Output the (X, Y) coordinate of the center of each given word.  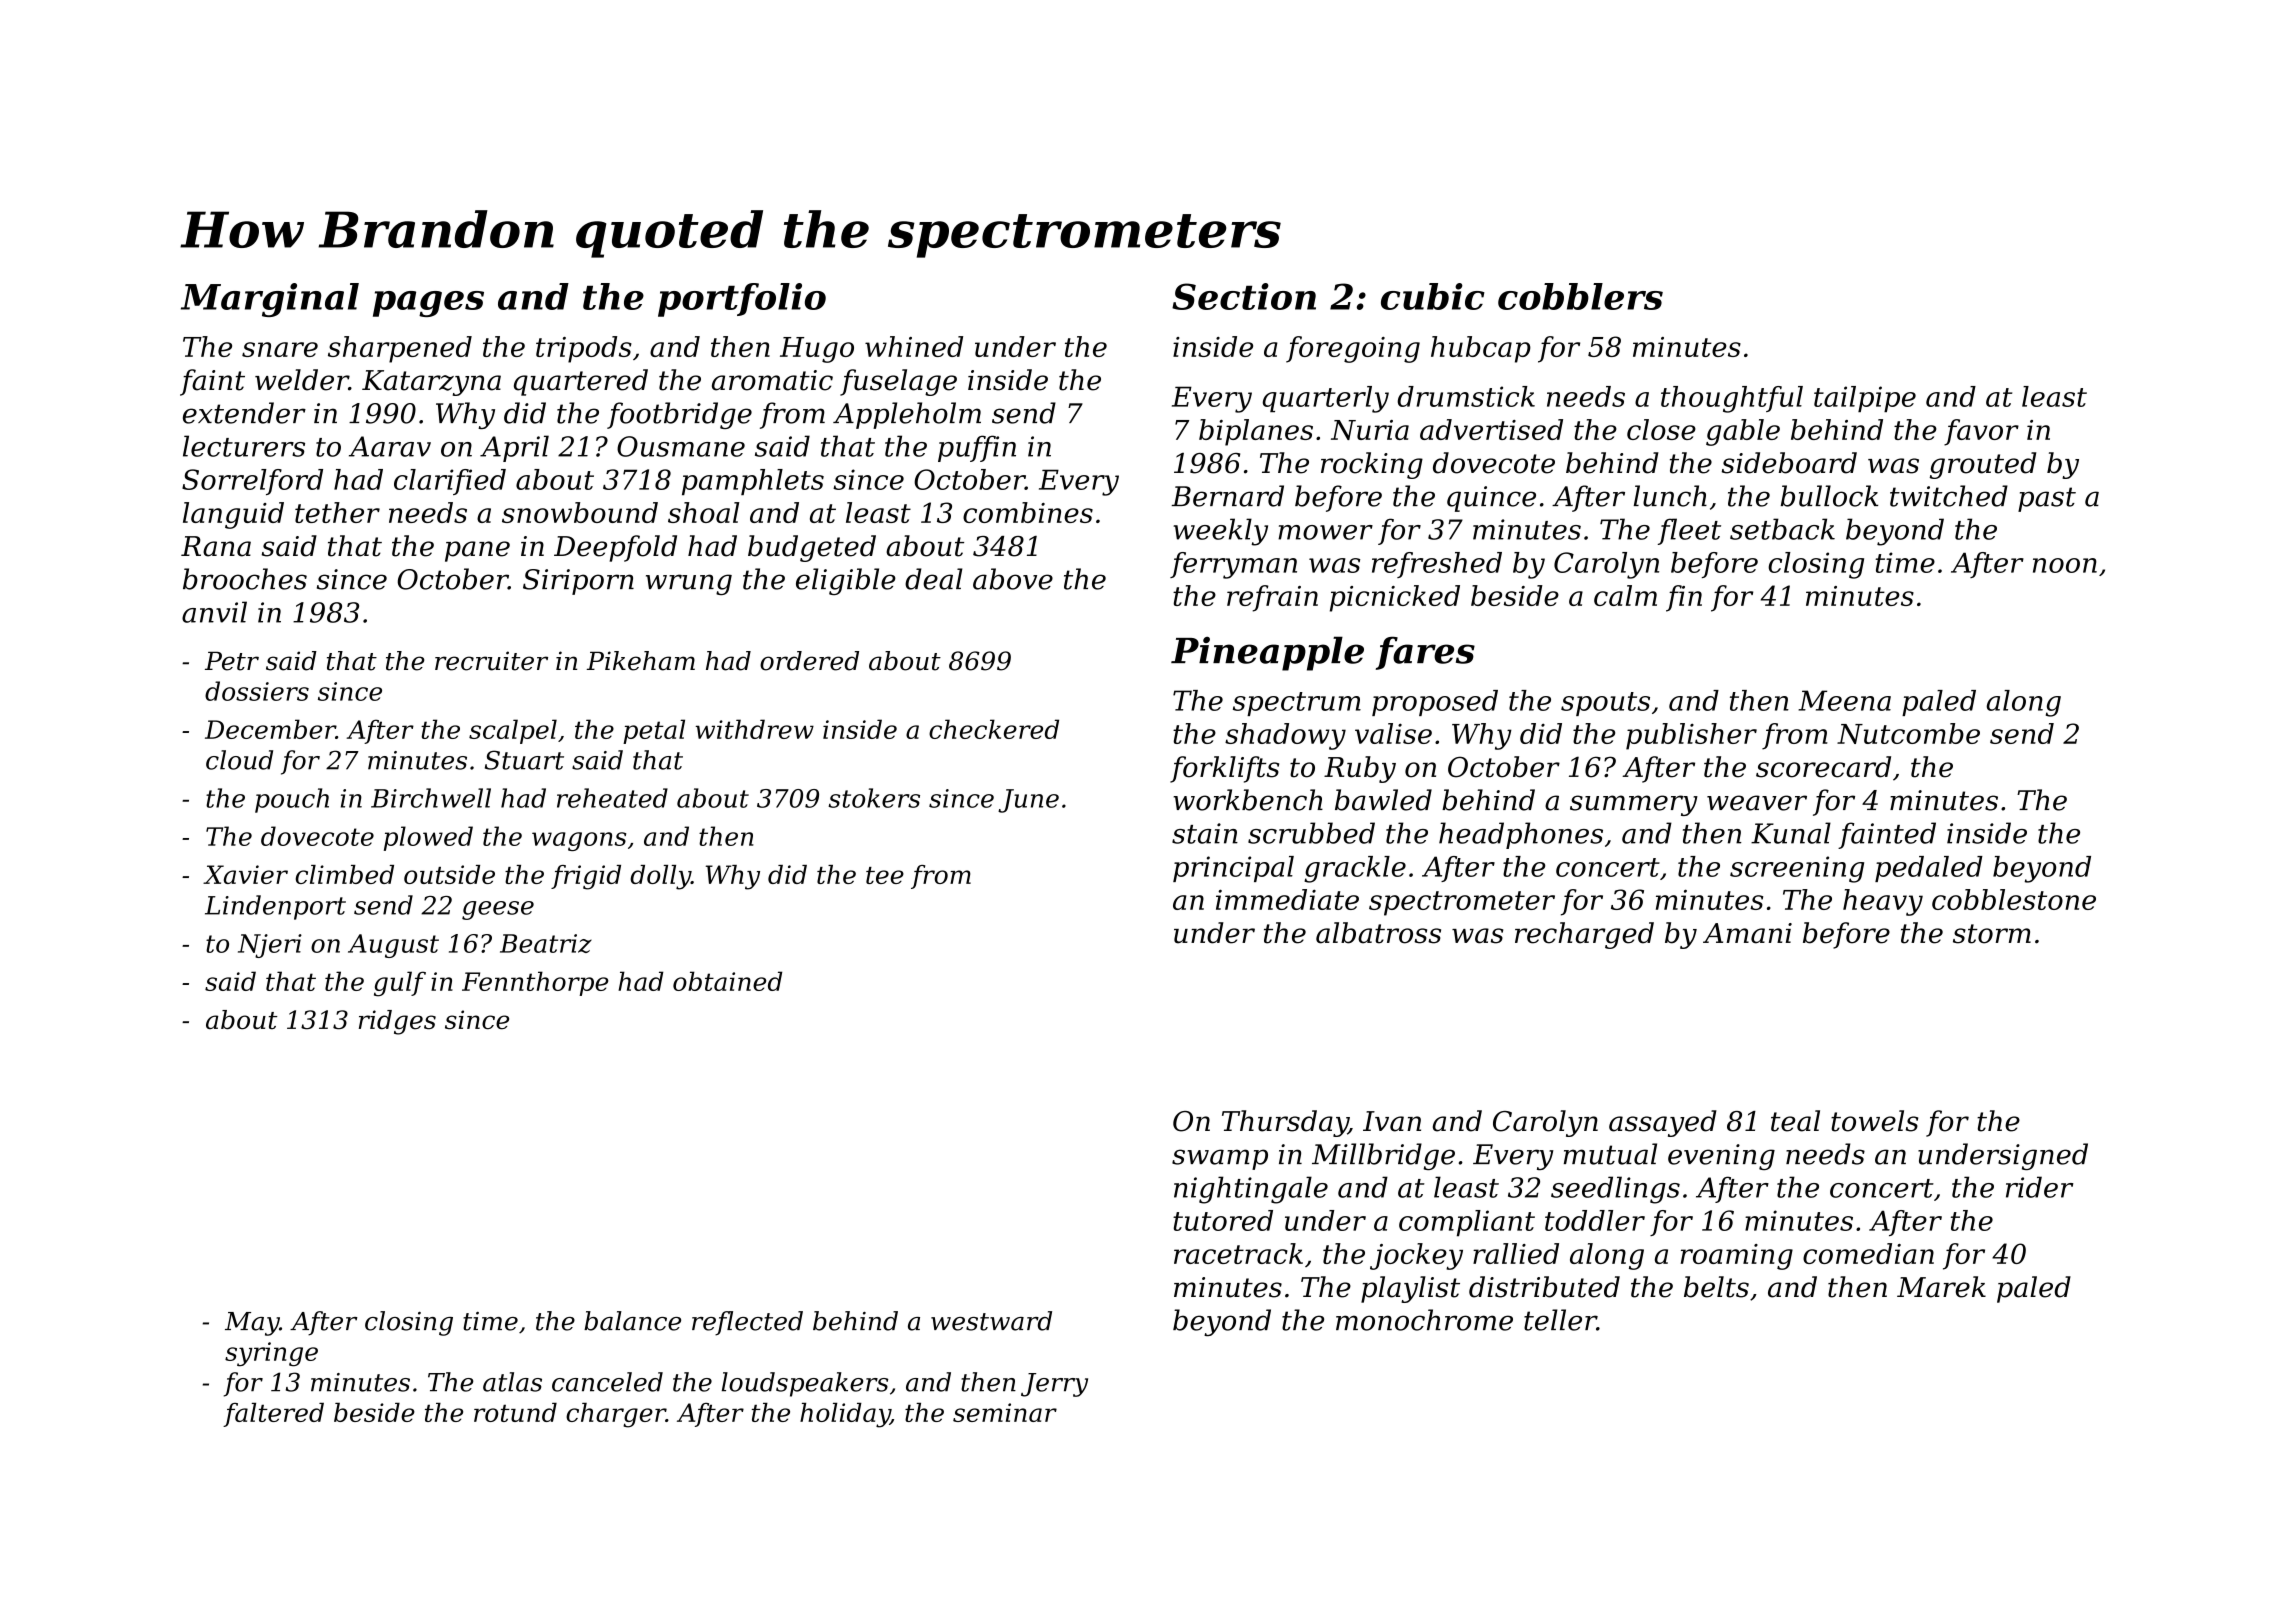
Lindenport (275, 907)
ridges (397, 1022)
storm (1992, 934)
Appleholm (907, 415)
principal (1233, 869)
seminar (1005, 1412)
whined (914, 346)
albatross (1378, 933)
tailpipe (1865, 399)
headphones (1521, 835)
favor (1981, 432)
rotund (515, 1412)
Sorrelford (252, 482)
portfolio (742, 300)
